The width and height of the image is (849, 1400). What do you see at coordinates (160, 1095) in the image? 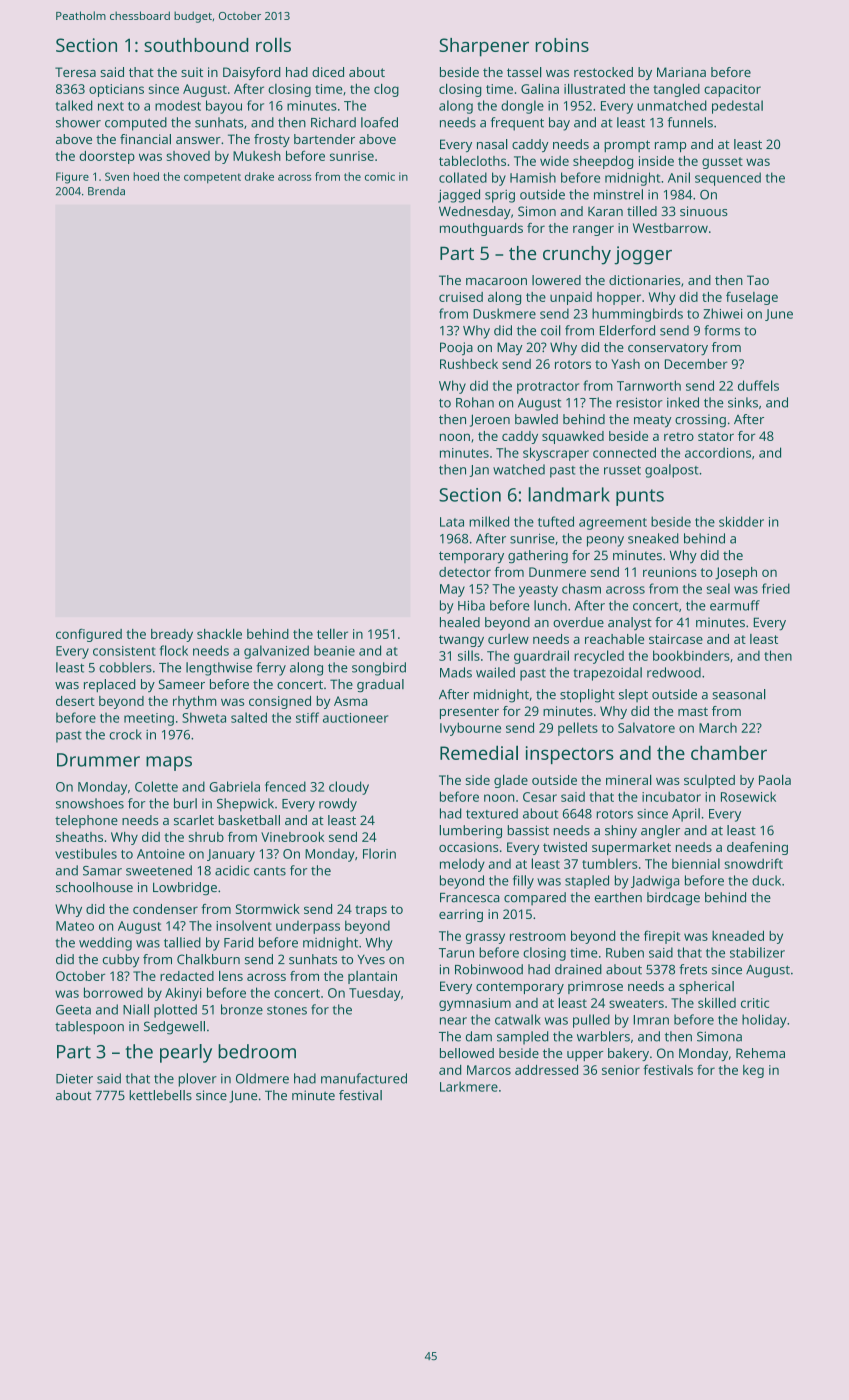
I see `kettlebells` at bounding box center [160, 1095].
